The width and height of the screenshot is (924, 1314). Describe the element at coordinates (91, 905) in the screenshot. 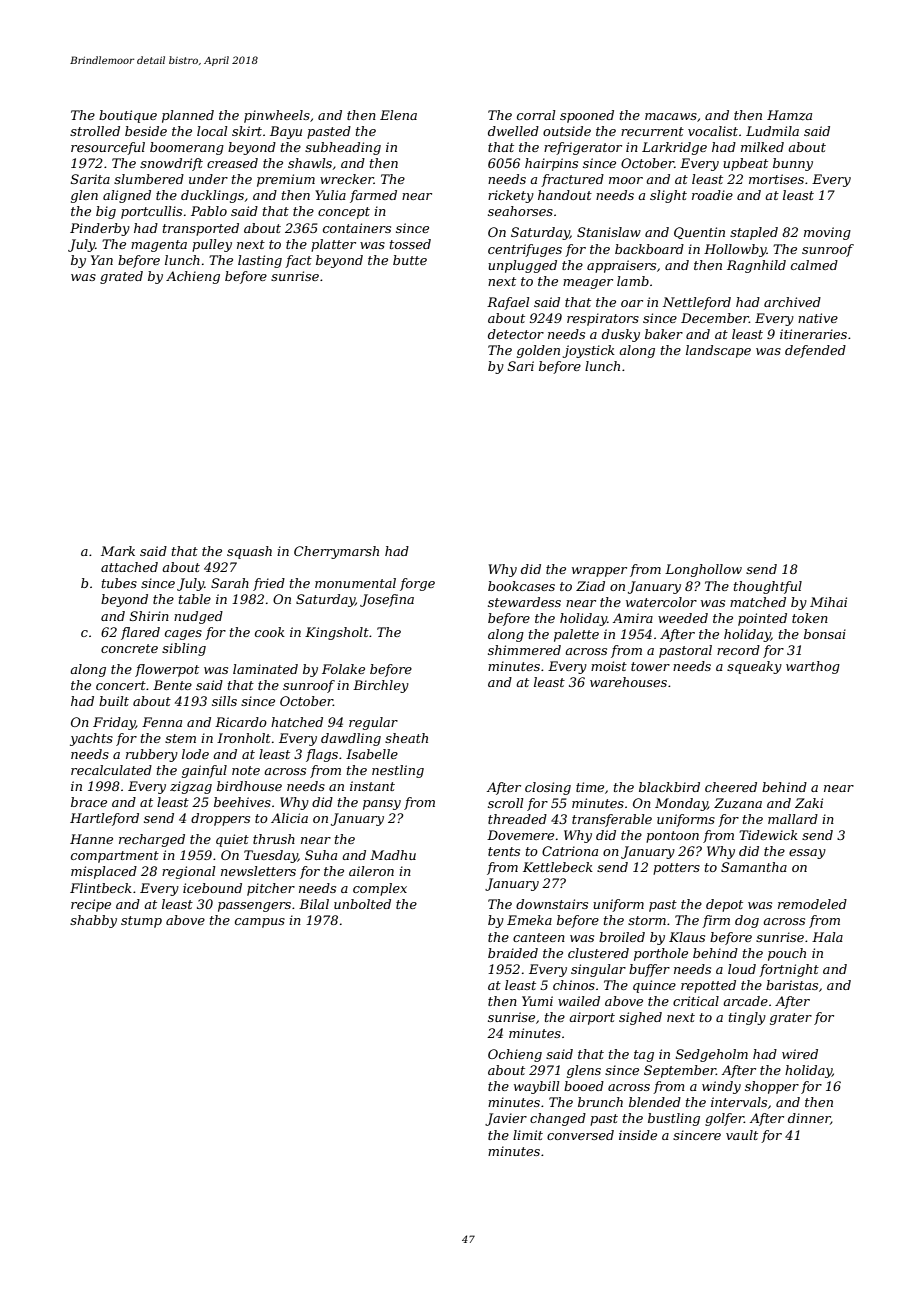

I see `recipe` at that location.
